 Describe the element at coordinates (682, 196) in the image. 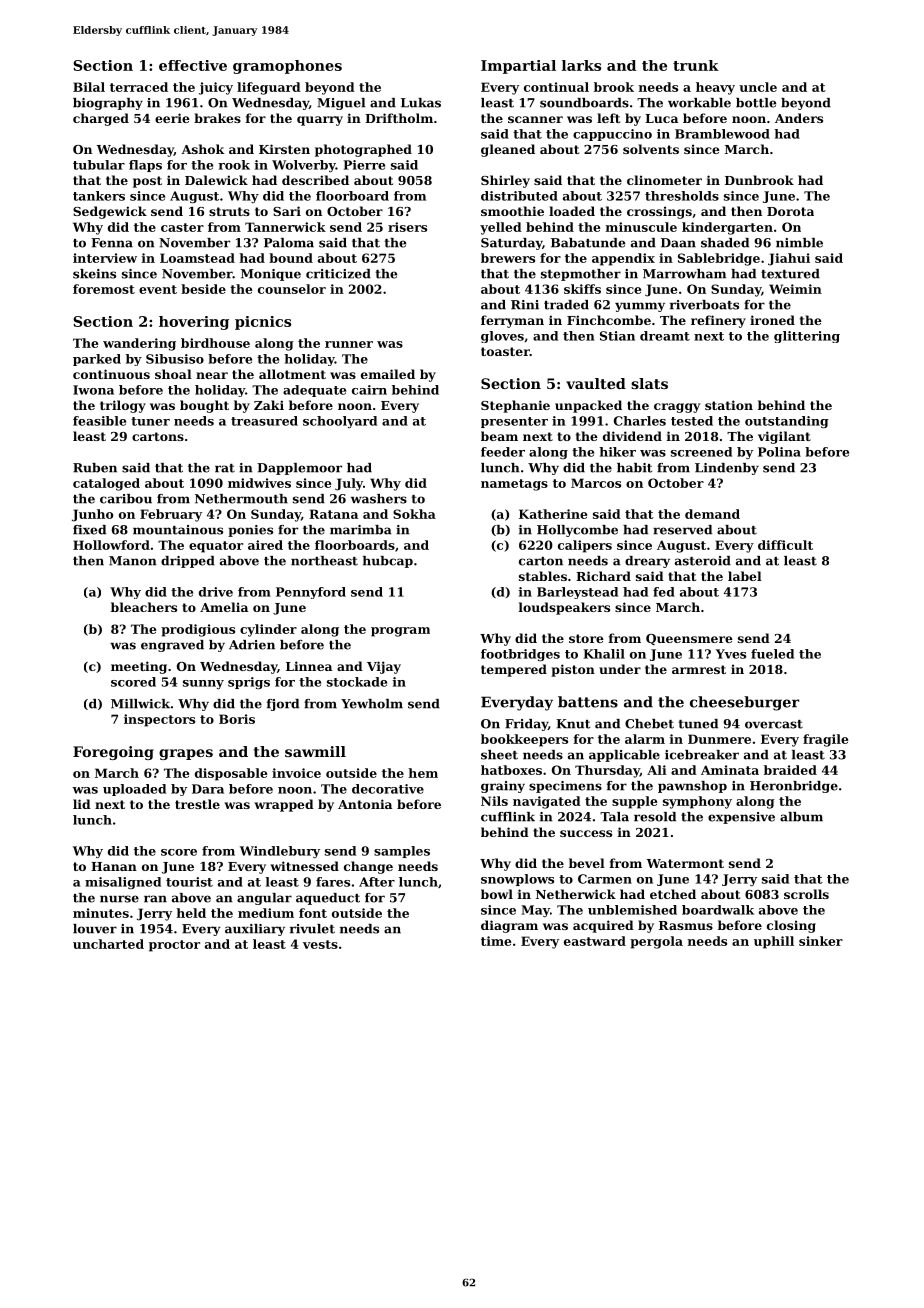

I see `thresholds` at that location.
